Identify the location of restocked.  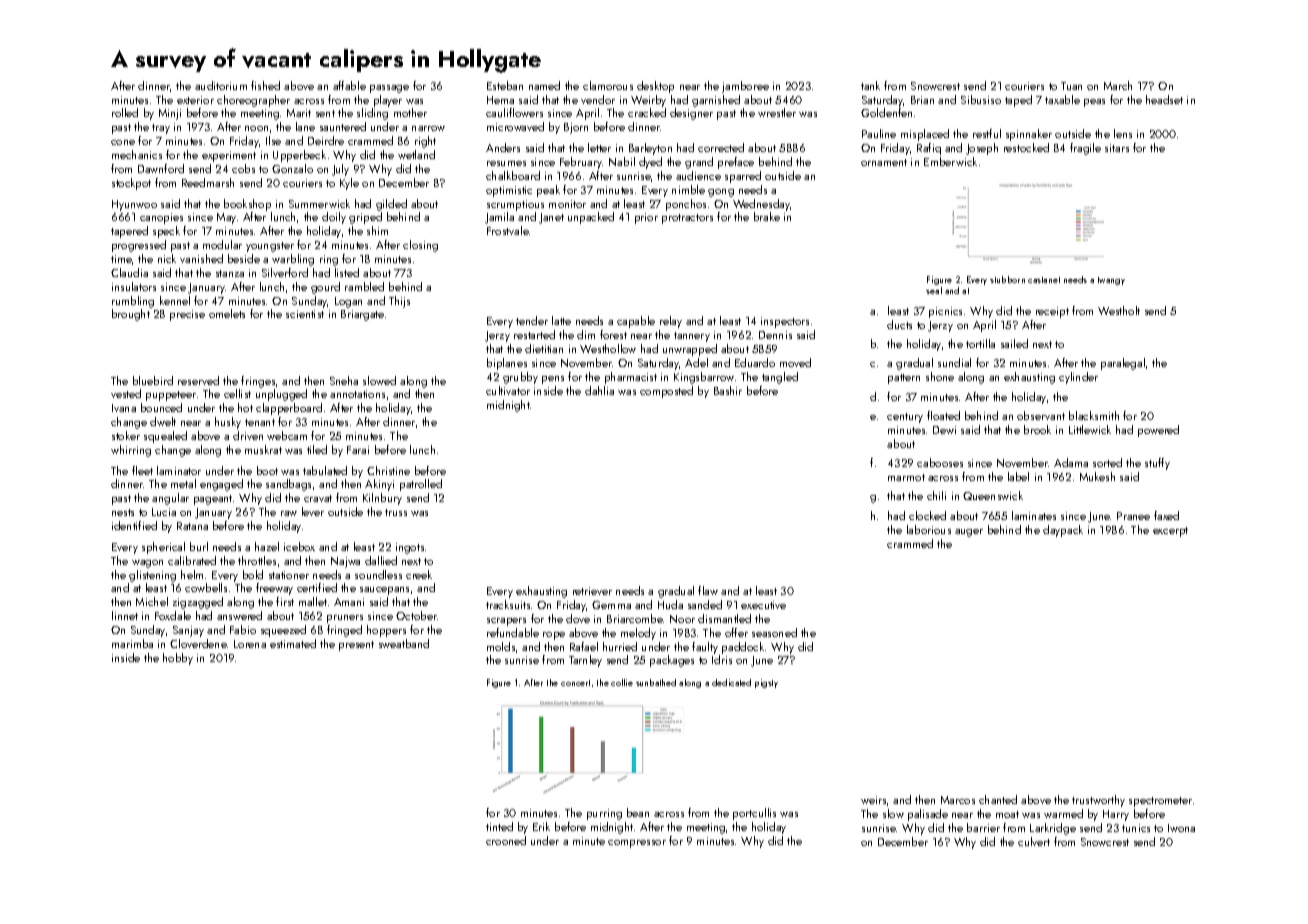
(1026, 147).
